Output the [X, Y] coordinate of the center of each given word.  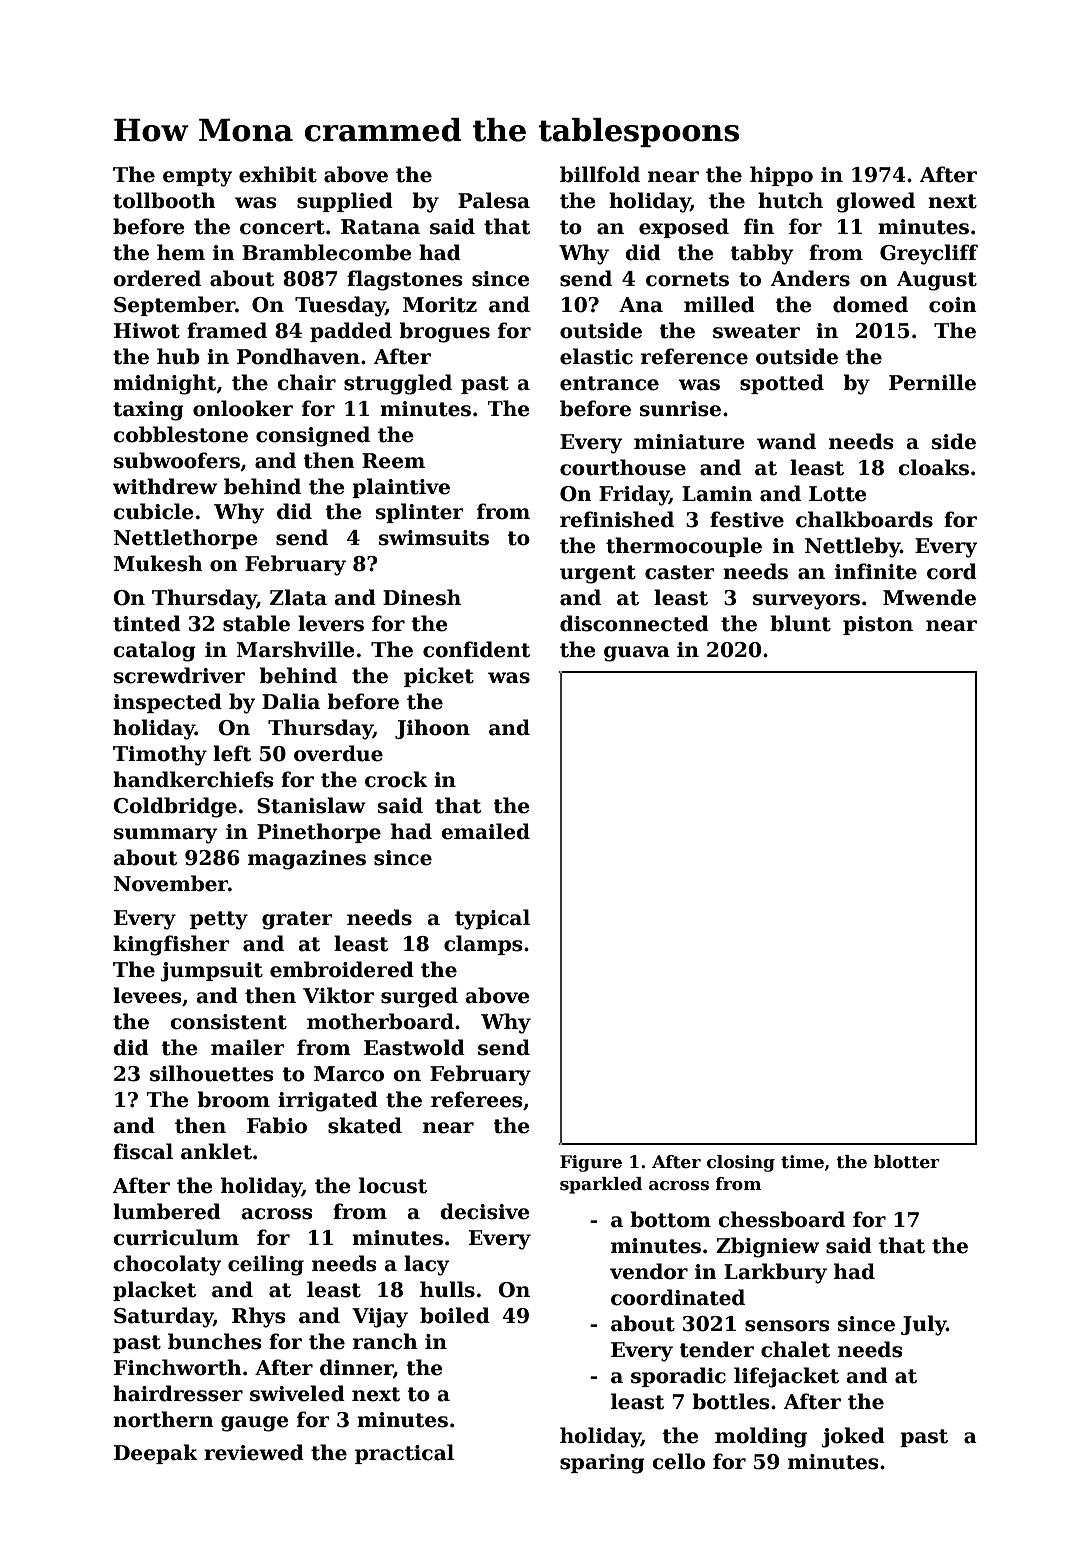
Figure [591, 1163]
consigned [313, 436]
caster [679, 572]
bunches [214, 1341]
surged [419, 997]
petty [219, 920]
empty [197, 177]
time [802, 1162]
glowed [875, 202]
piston [878, 625]
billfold [600, 174]
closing [741, 1163]
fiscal [143, 1151]
